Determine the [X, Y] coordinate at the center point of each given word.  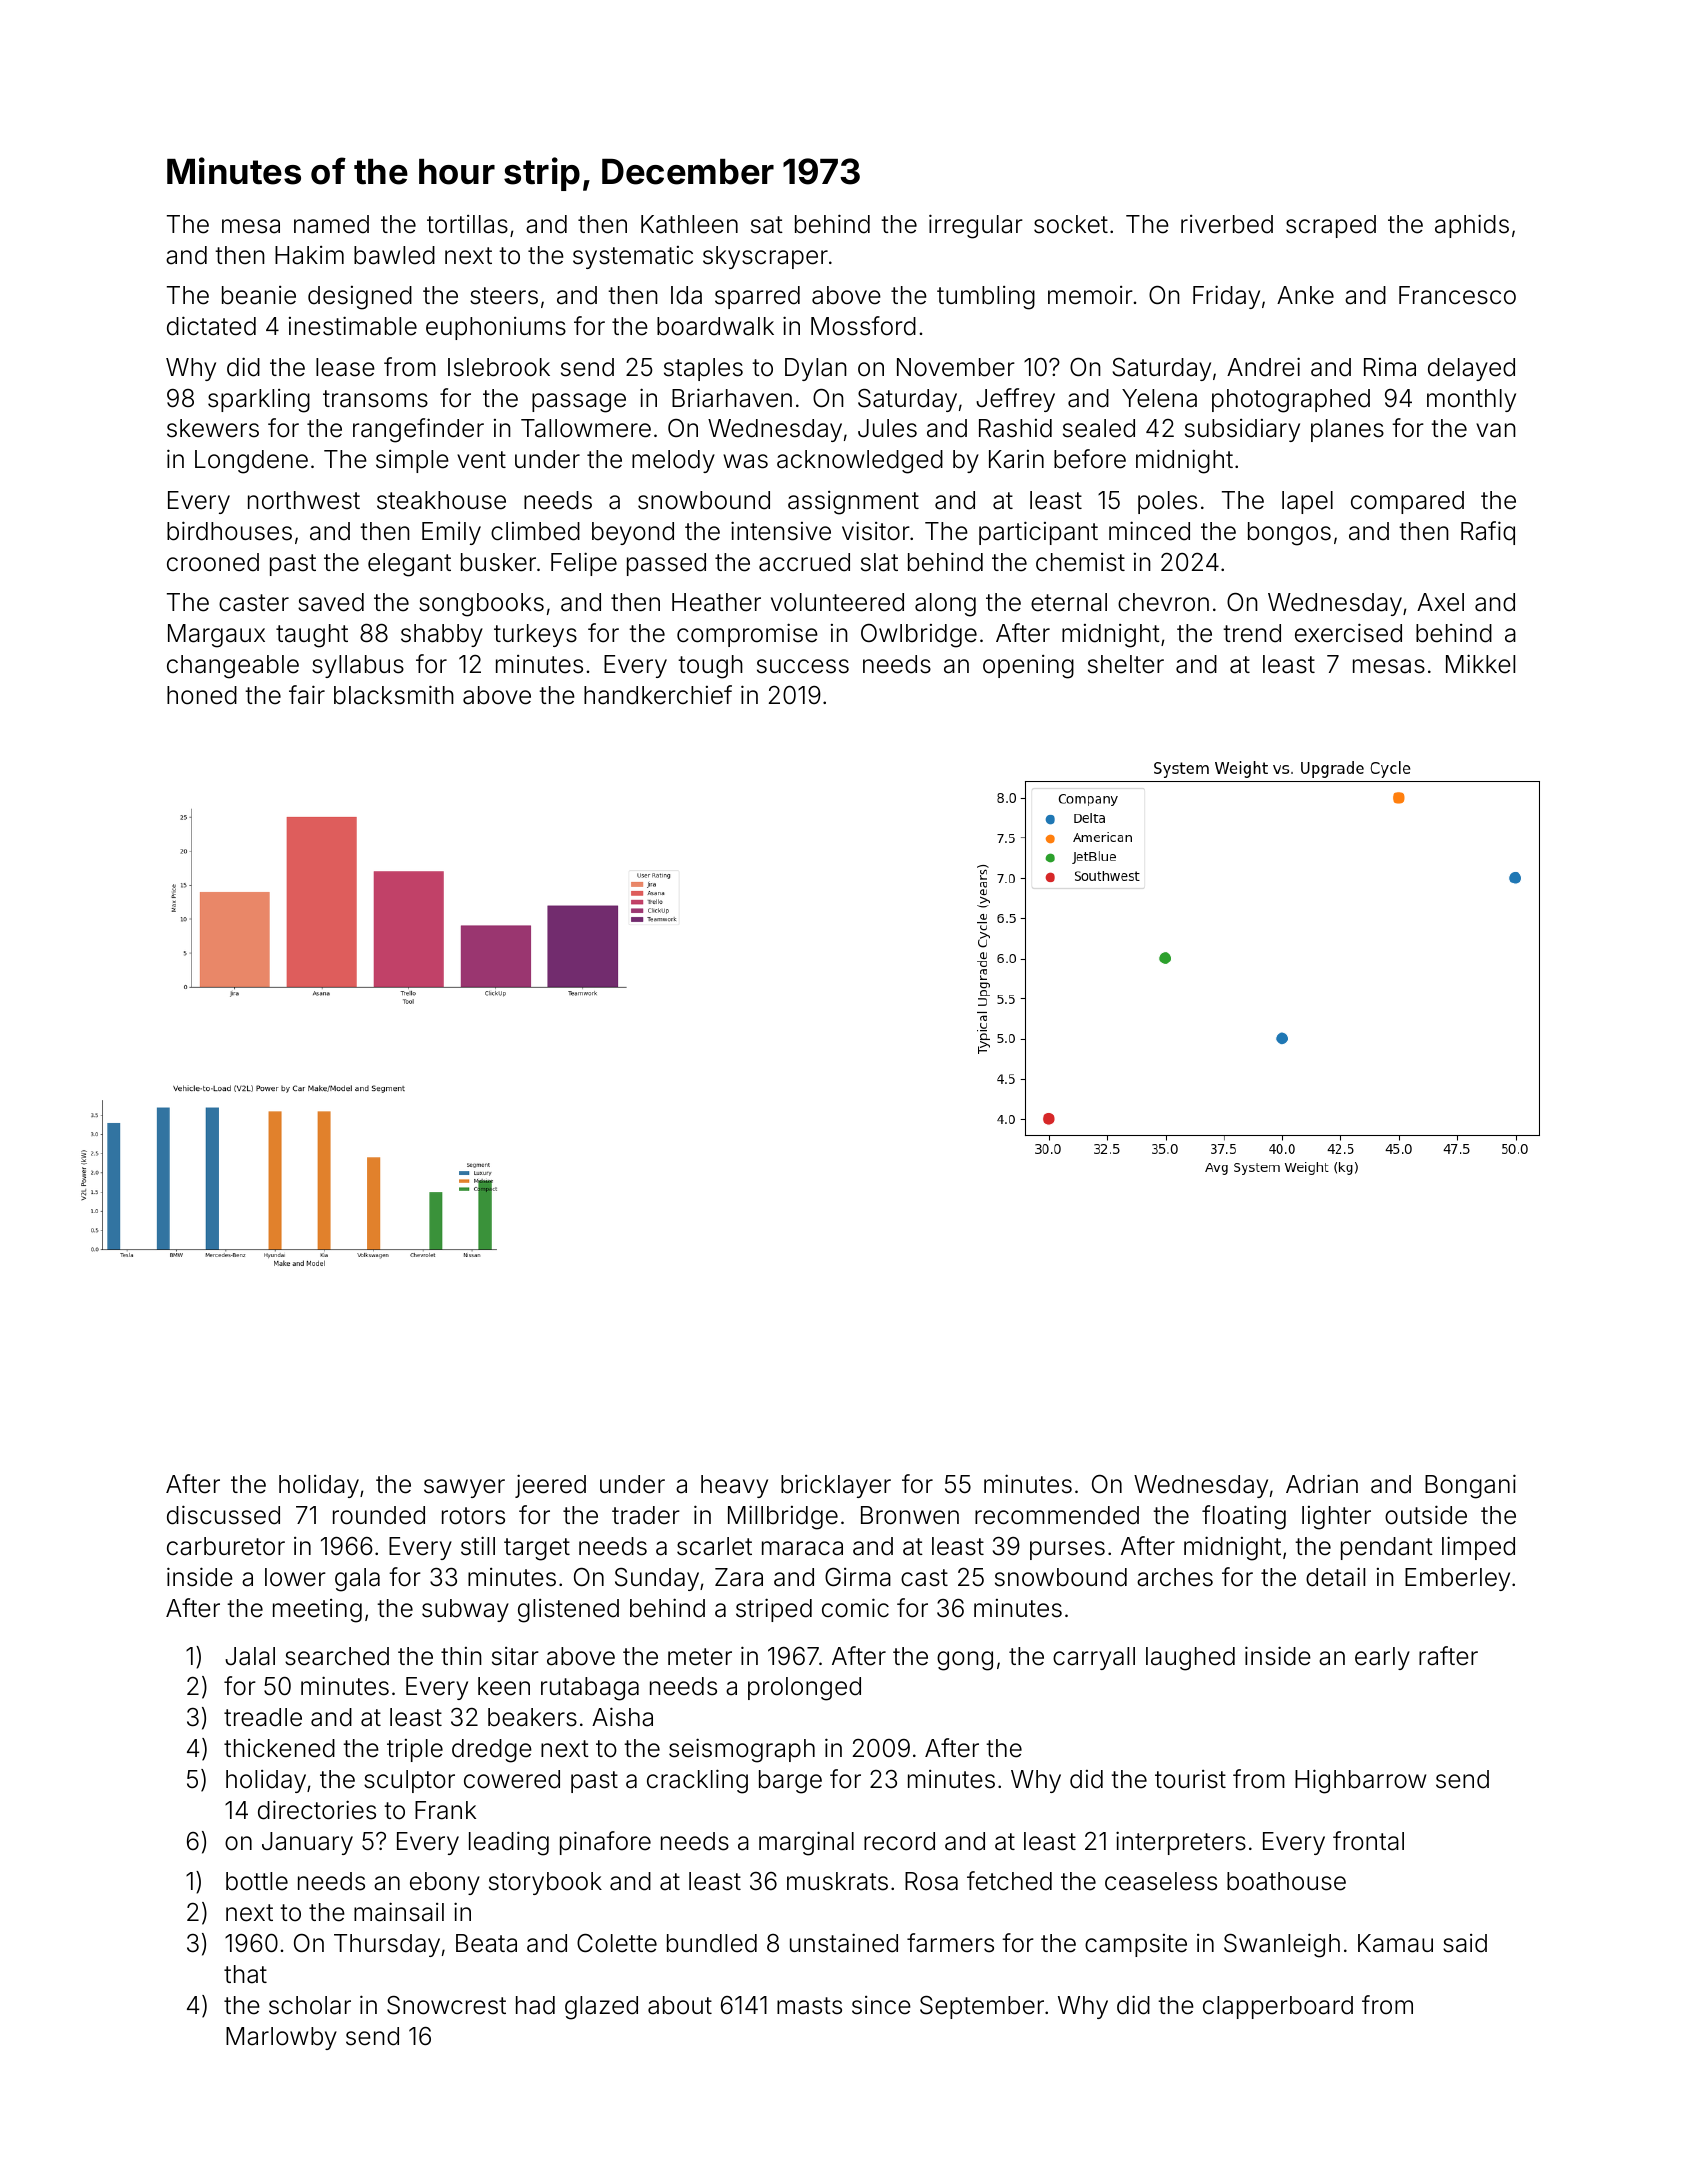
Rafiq [1488, 533]
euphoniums [496, 328]
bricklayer [836, 1486]
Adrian [1322, 1484]
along [945, 605]
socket [1071, 224]
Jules [887, 428]
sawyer [464, 1488]
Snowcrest [446, 2005]
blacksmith [394, 695]
